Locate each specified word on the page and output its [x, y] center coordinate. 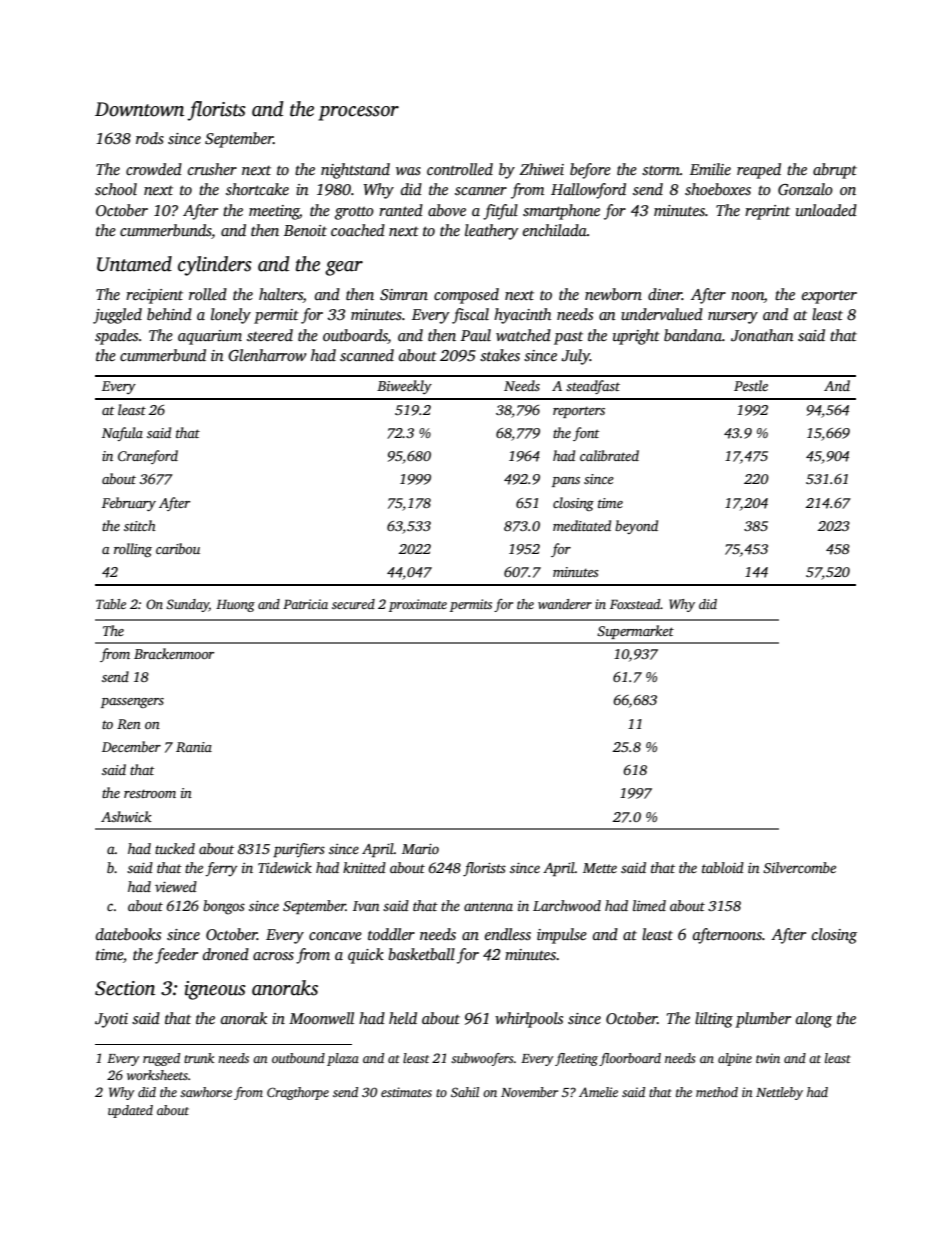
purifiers [299, 850]
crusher [212, 169]
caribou [178, 548]
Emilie [710, 169]
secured [353, 604]
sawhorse [206, 1092]
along [814, 1020]
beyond [636, 527]
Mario [420, 848]
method [717, 1092]
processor [358, 113]
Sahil [465, 1092]
